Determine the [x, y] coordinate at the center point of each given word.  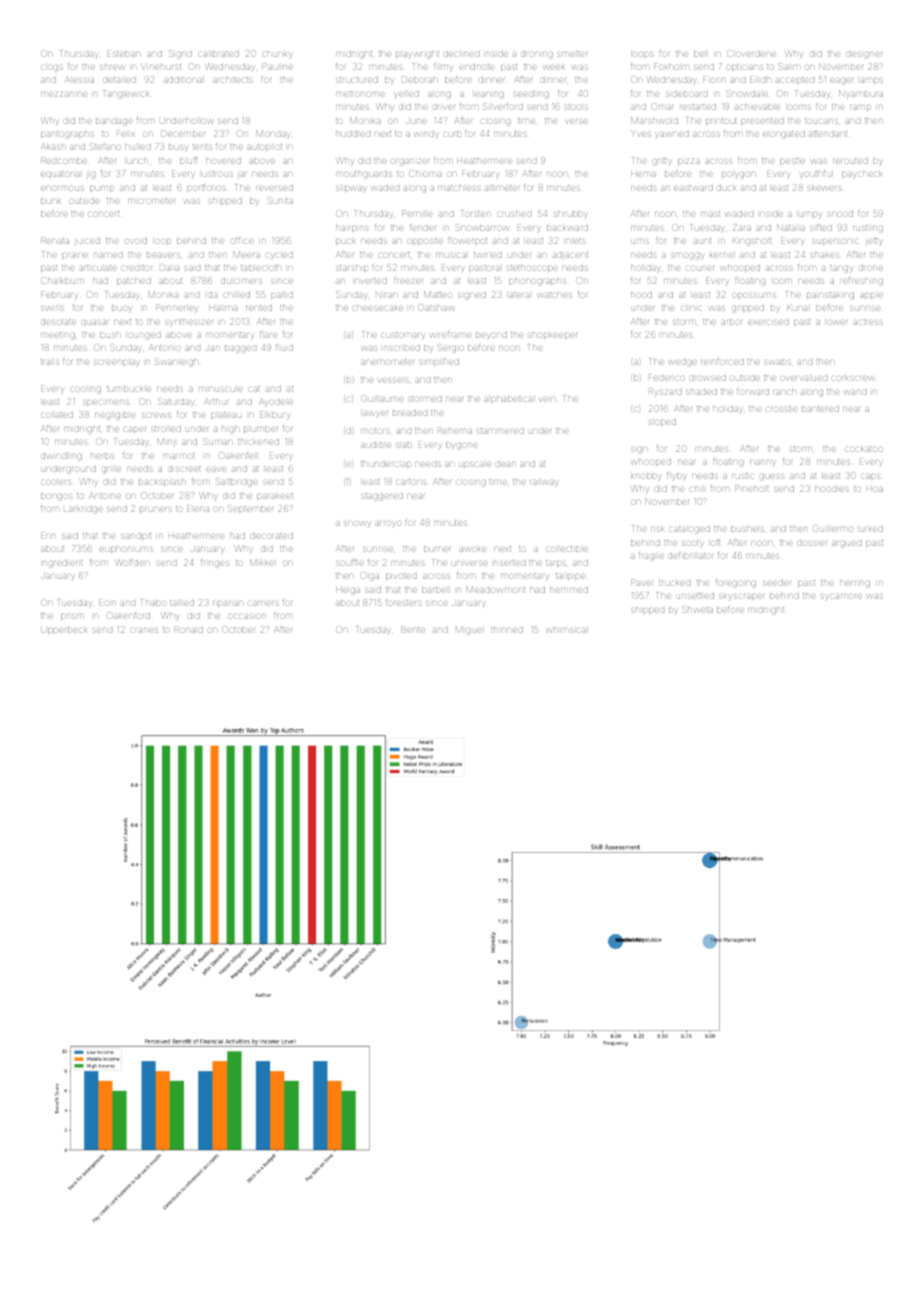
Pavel [641, 582]
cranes [144, 630]
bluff [188, 161]
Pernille [417, 213]
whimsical [566, 630]
